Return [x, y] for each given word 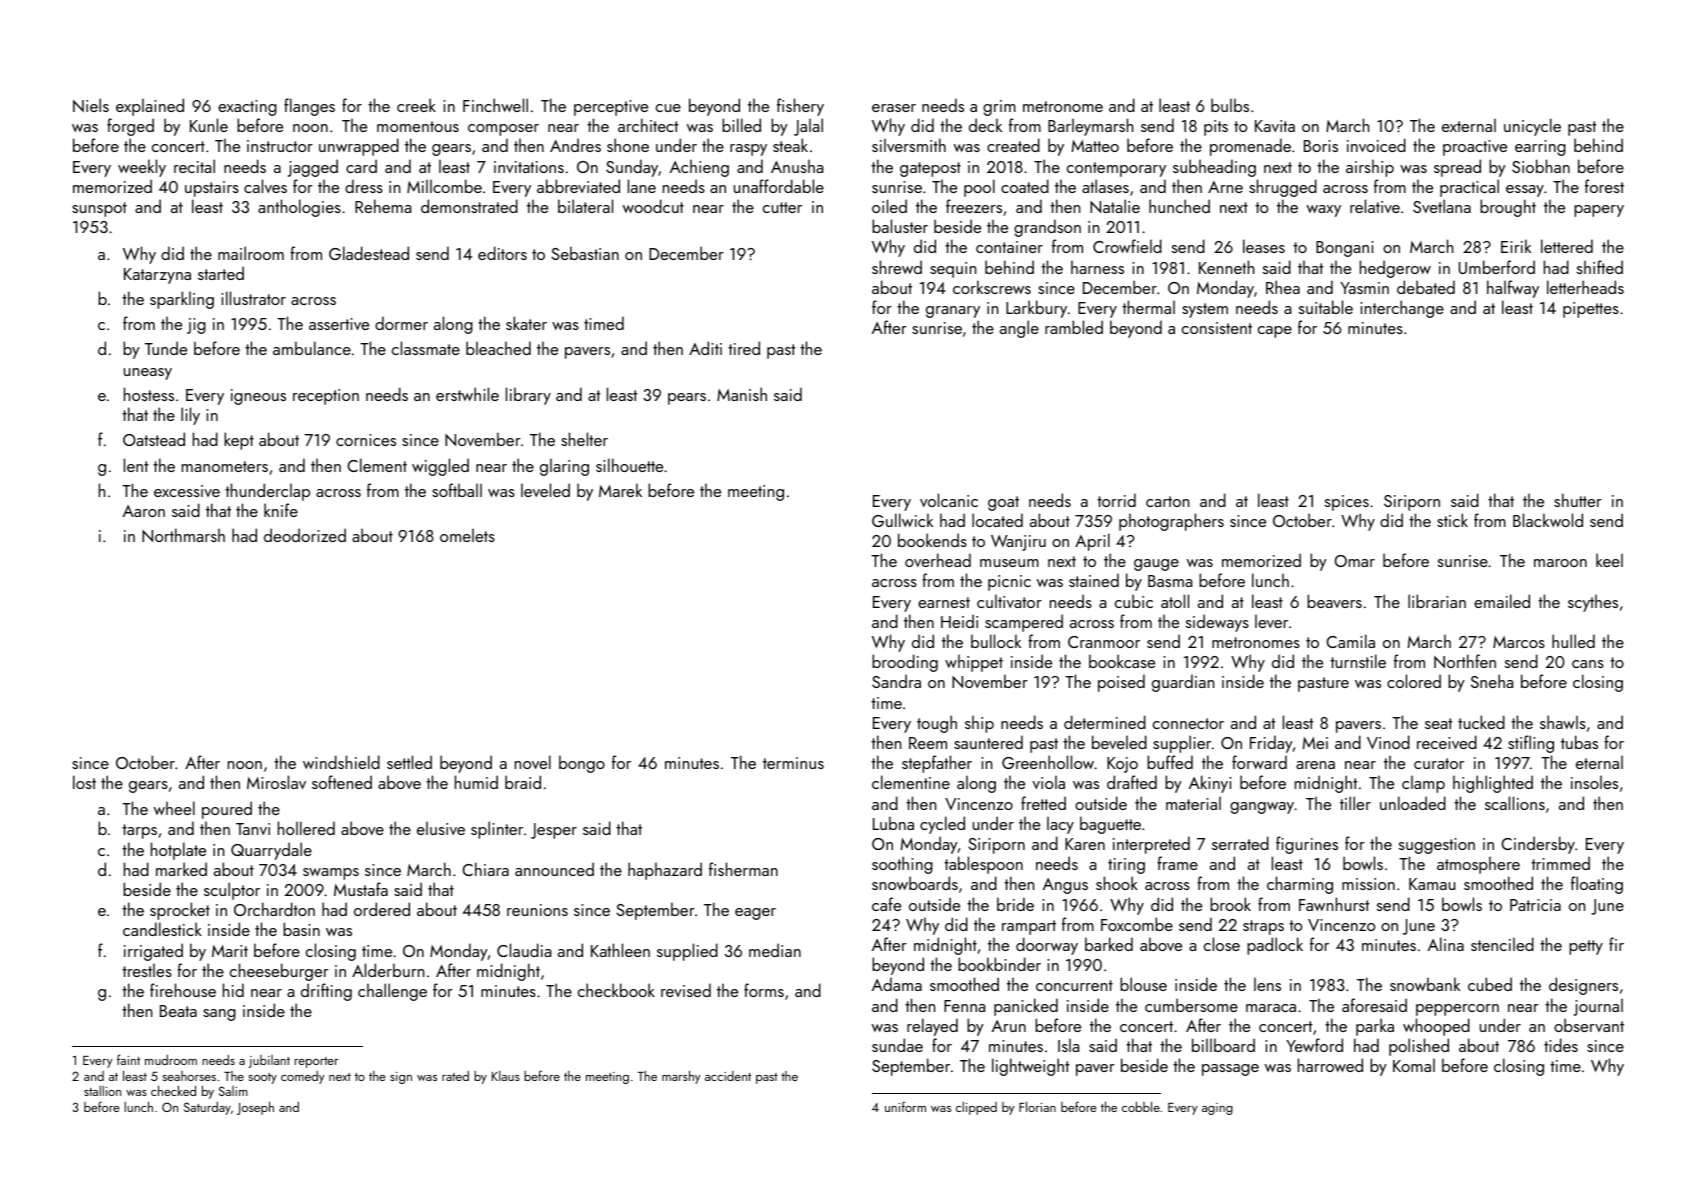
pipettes [1591, 310]
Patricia [1535, 905]
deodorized [305, 535]
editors [502, 253]
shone [628, 145]
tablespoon [983, 865]
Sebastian [585, 253]
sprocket [180, 911]
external [1469, 125]
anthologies [299, 208]
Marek [620, 490]
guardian [1183, 683]
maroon [1560, 563]
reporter [316, 1062]
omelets [467, 535]
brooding [905, 663]
